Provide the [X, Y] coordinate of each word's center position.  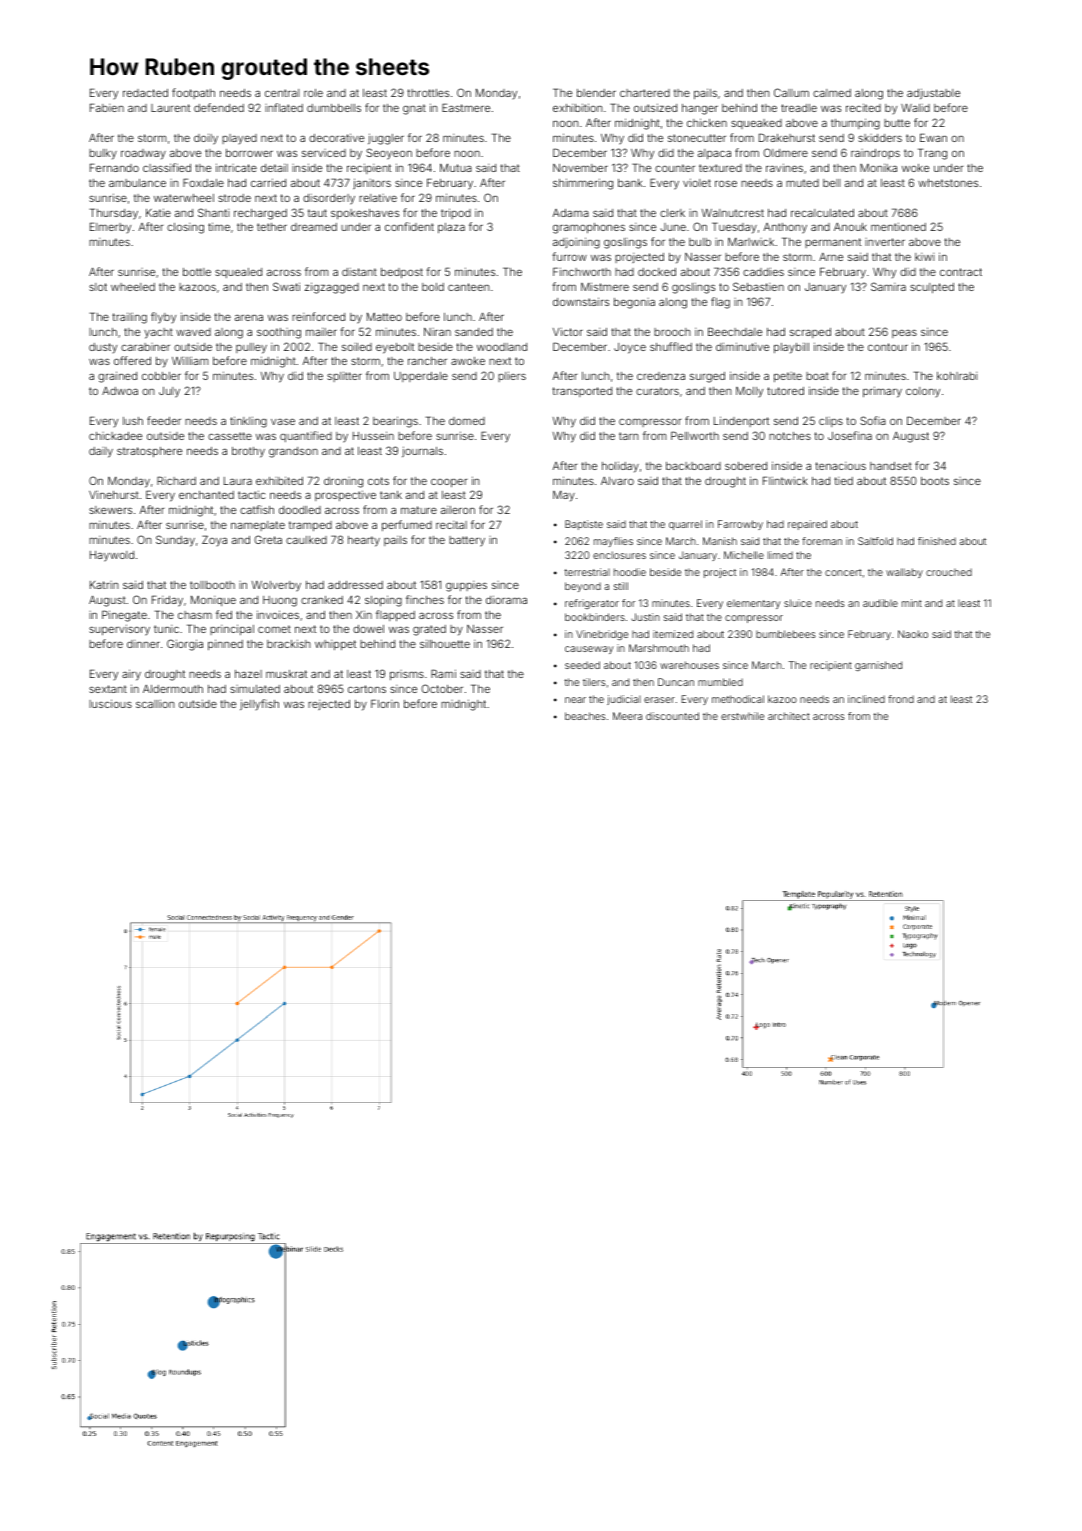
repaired [807, 525]
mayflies [613, 542]
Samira [888, 286]
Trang [932, 154]
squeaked [756, 124]
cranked [322, 600]
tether [272, 227]
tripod [456, 213]
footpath [193, 93]
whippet [335, 645]
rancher [427, 361]
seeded [582, 665]
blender [596, 93]
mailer [321, 331]
